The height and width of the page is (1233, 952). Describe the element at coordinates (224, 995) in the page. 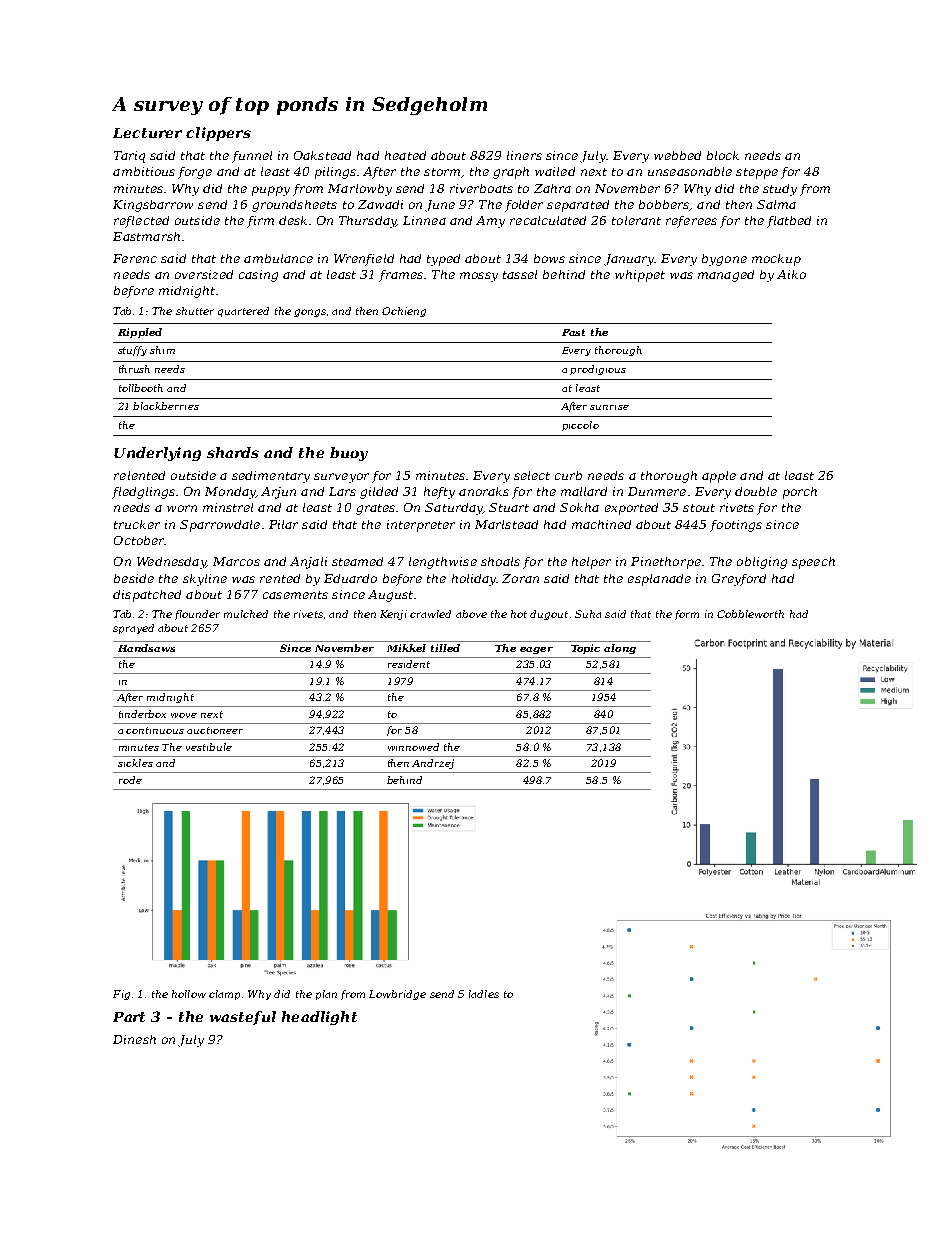

I see `clamp` at that location.
